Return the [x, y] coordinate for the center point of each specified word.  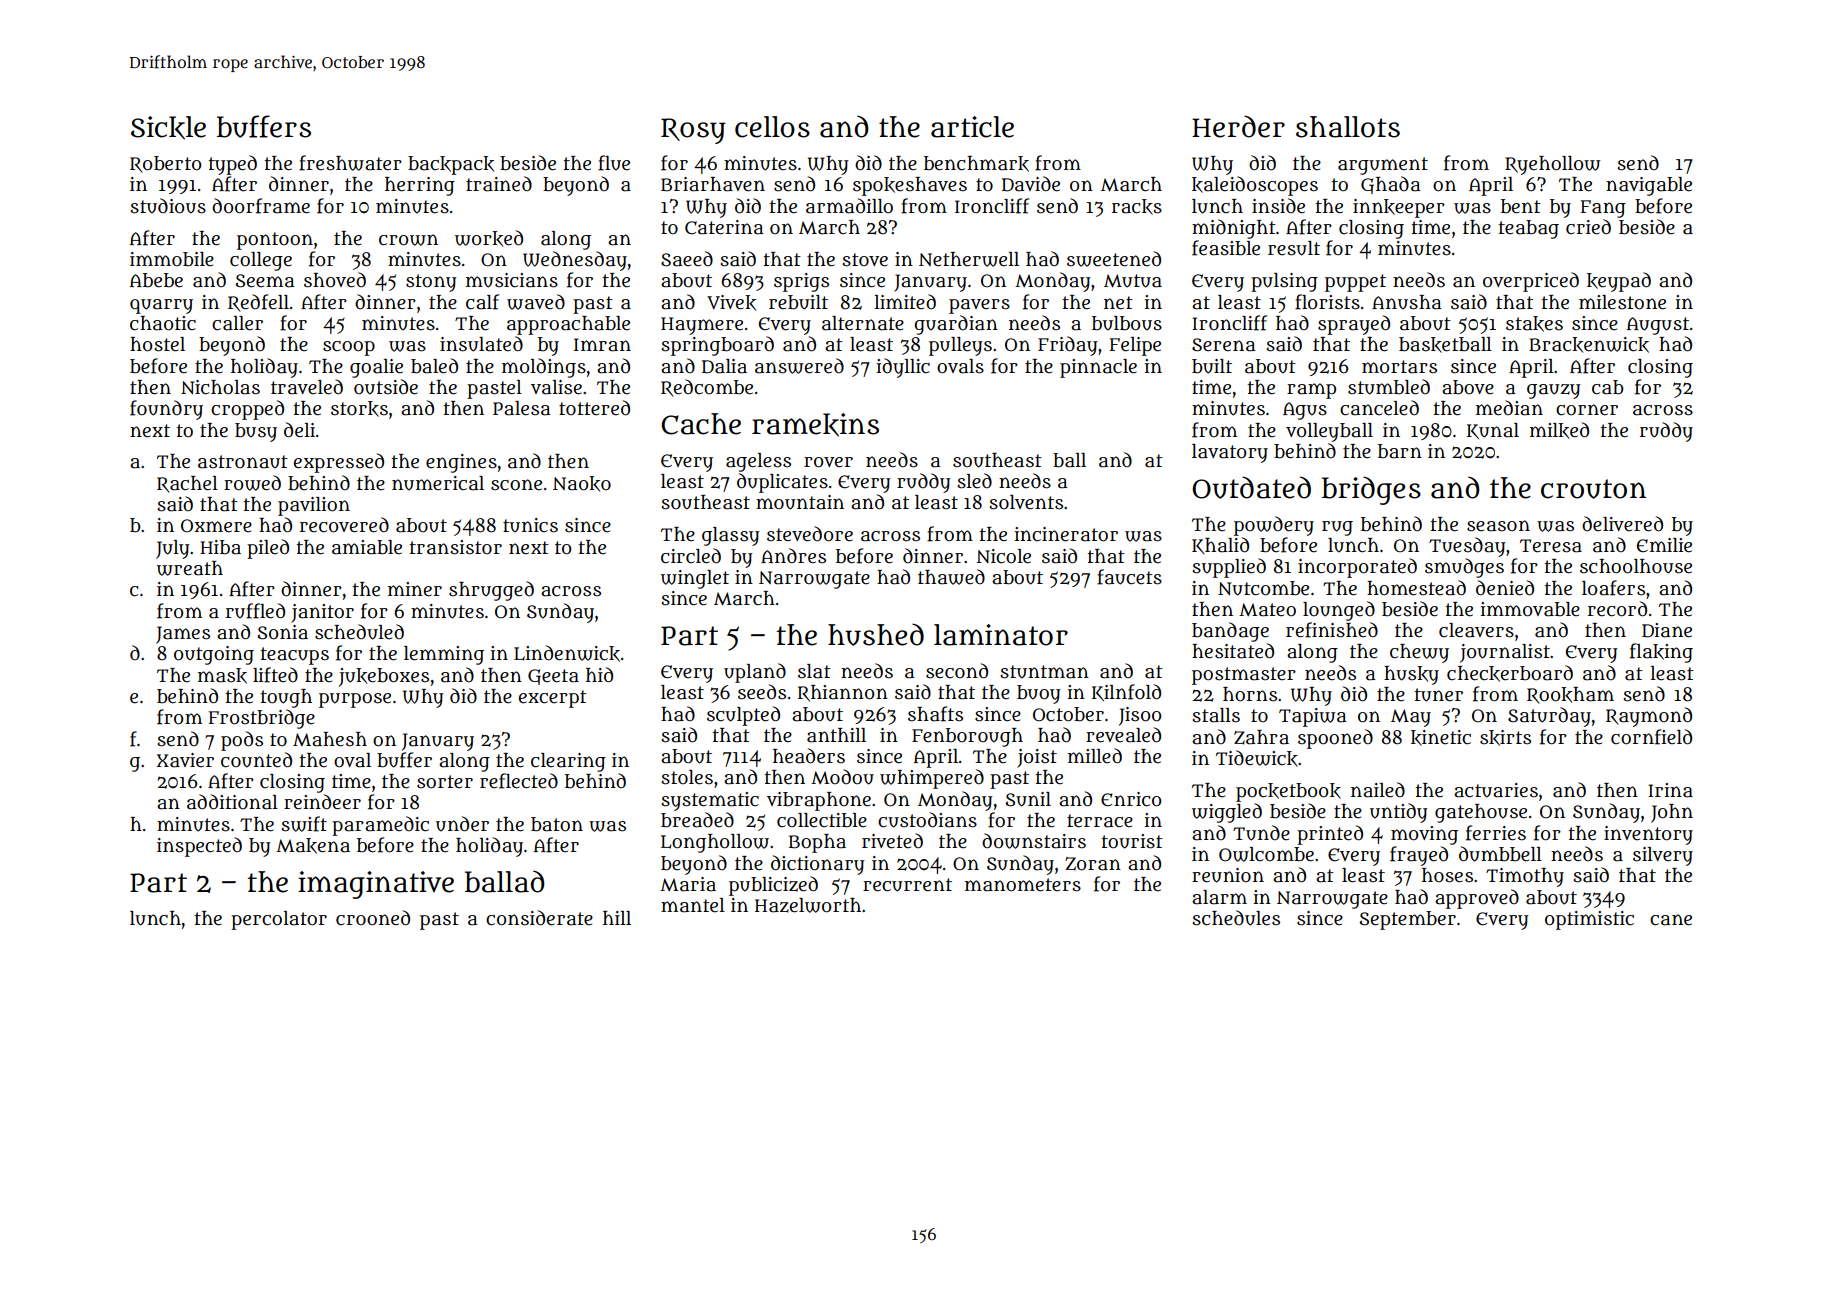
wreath [190, 568]
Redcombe [707, 388]
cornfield [1651, 737]
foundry [166, 410]
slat [814, 671]
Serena [1223, 345]
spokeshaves [910, 186]
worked [489, 238]
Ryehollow [1552, 165]
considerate [539, 918]
